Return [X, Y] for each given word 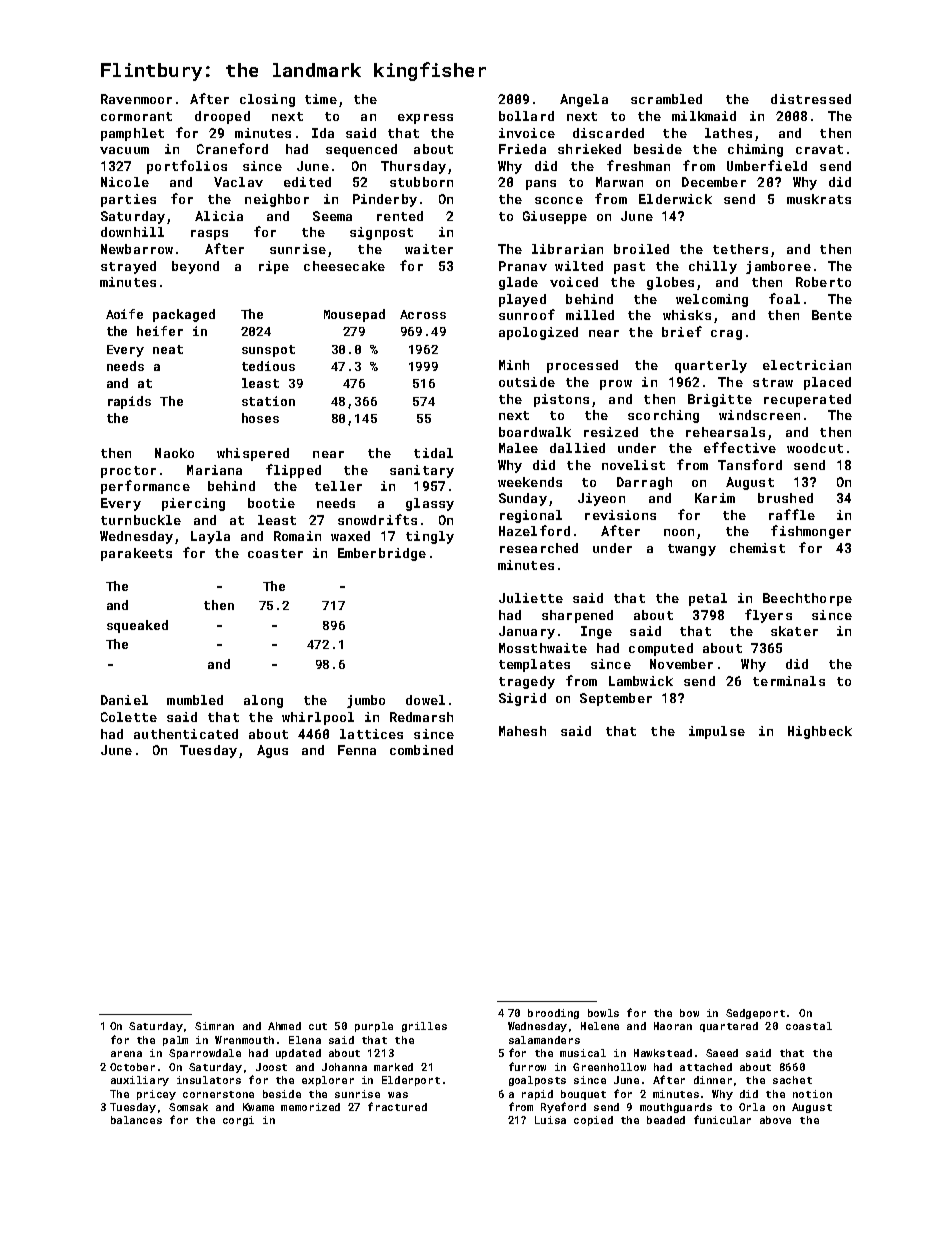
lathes [728, 133]
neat [168, 349]
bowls [603, 1013]
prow [616, 385]
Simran [214, 1026]
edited [307, 182]
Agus [272, 751]
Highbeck [820, 732]
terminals [789, 681]
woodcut [815, 448]
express [425, 119]
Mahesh [522, 731]
